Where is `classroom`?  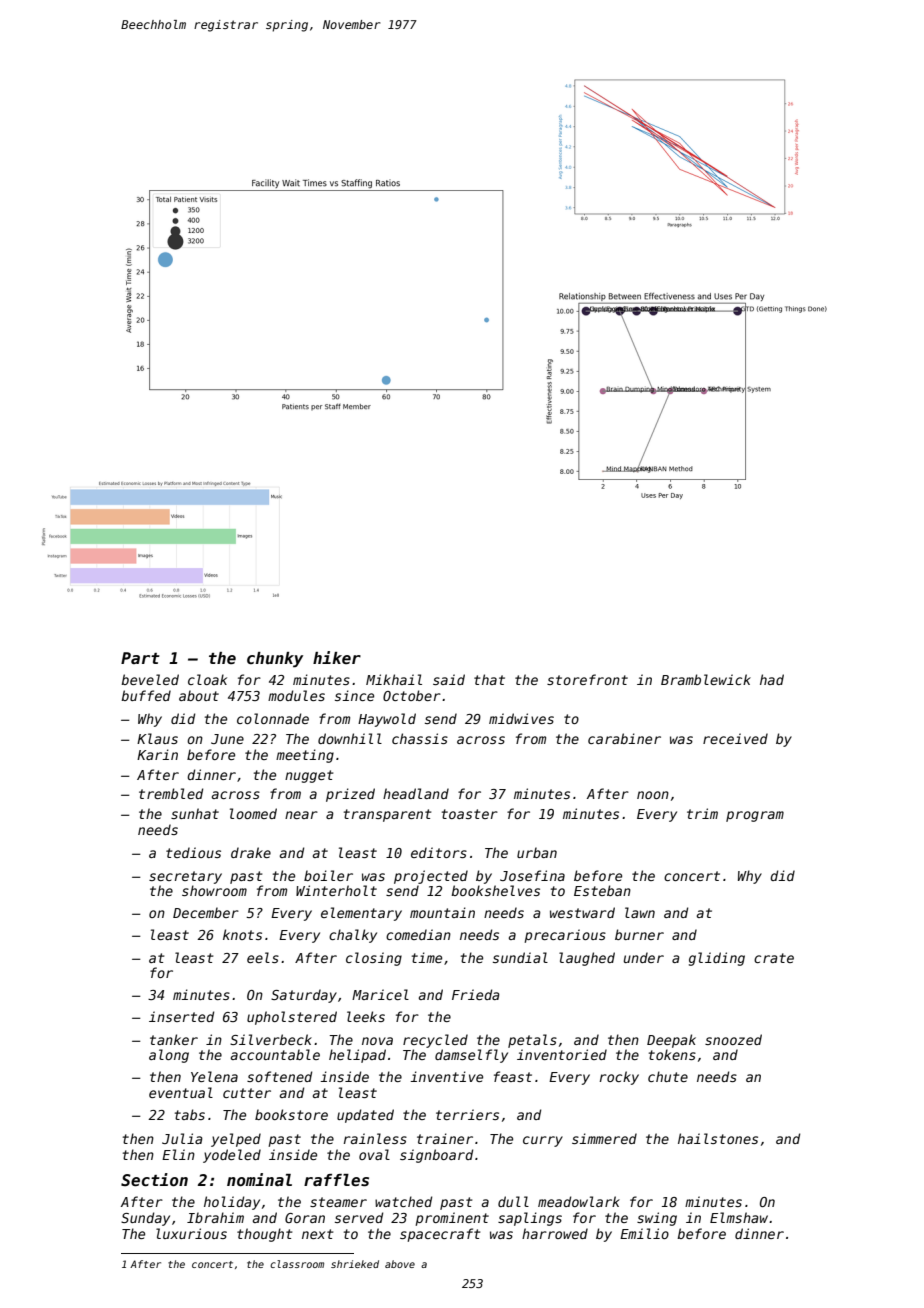
classroom is located at coordinates (297, 1264).
